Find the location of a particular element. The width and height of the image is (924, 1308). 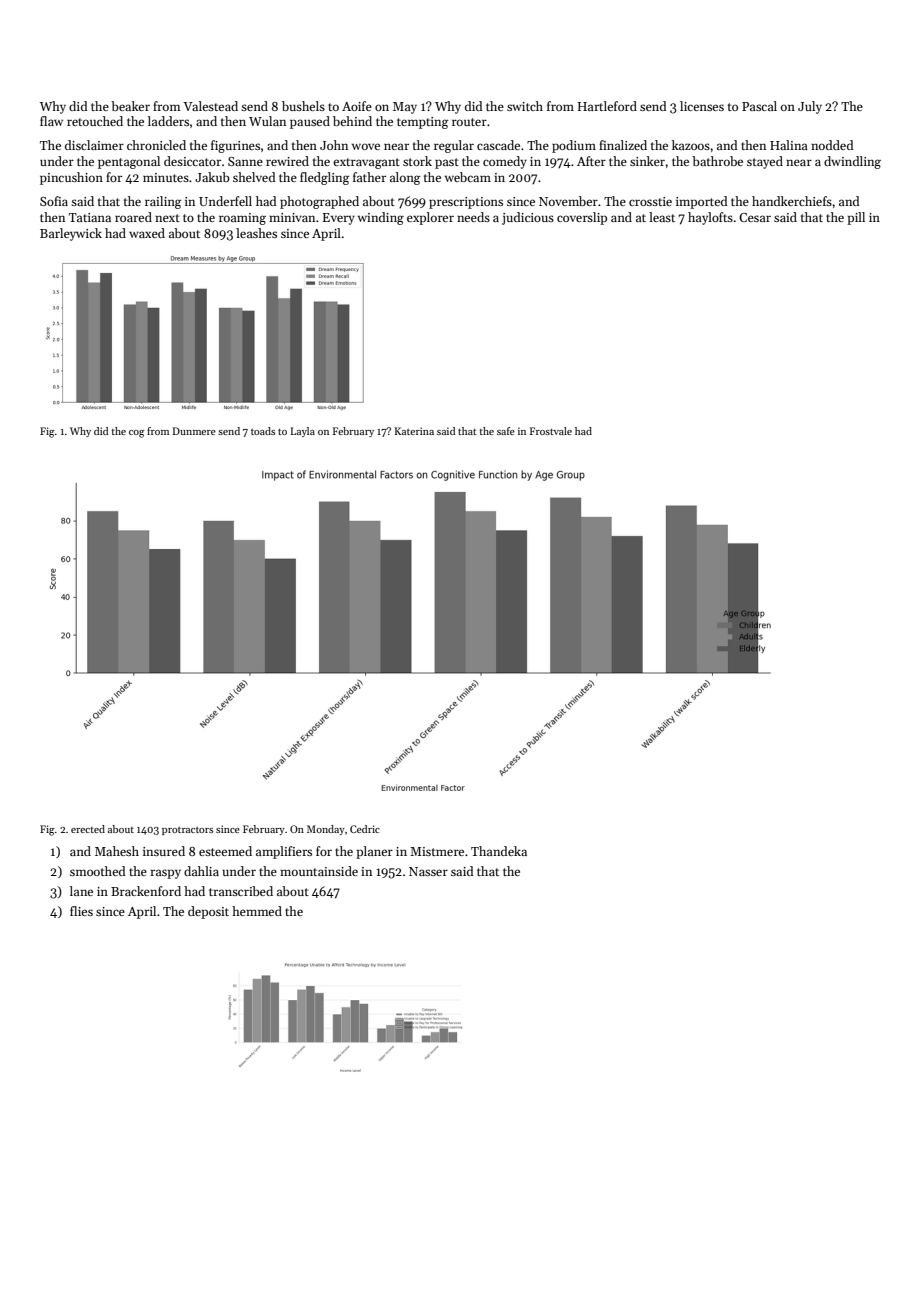

toads is located at coordinates (263, 431).
